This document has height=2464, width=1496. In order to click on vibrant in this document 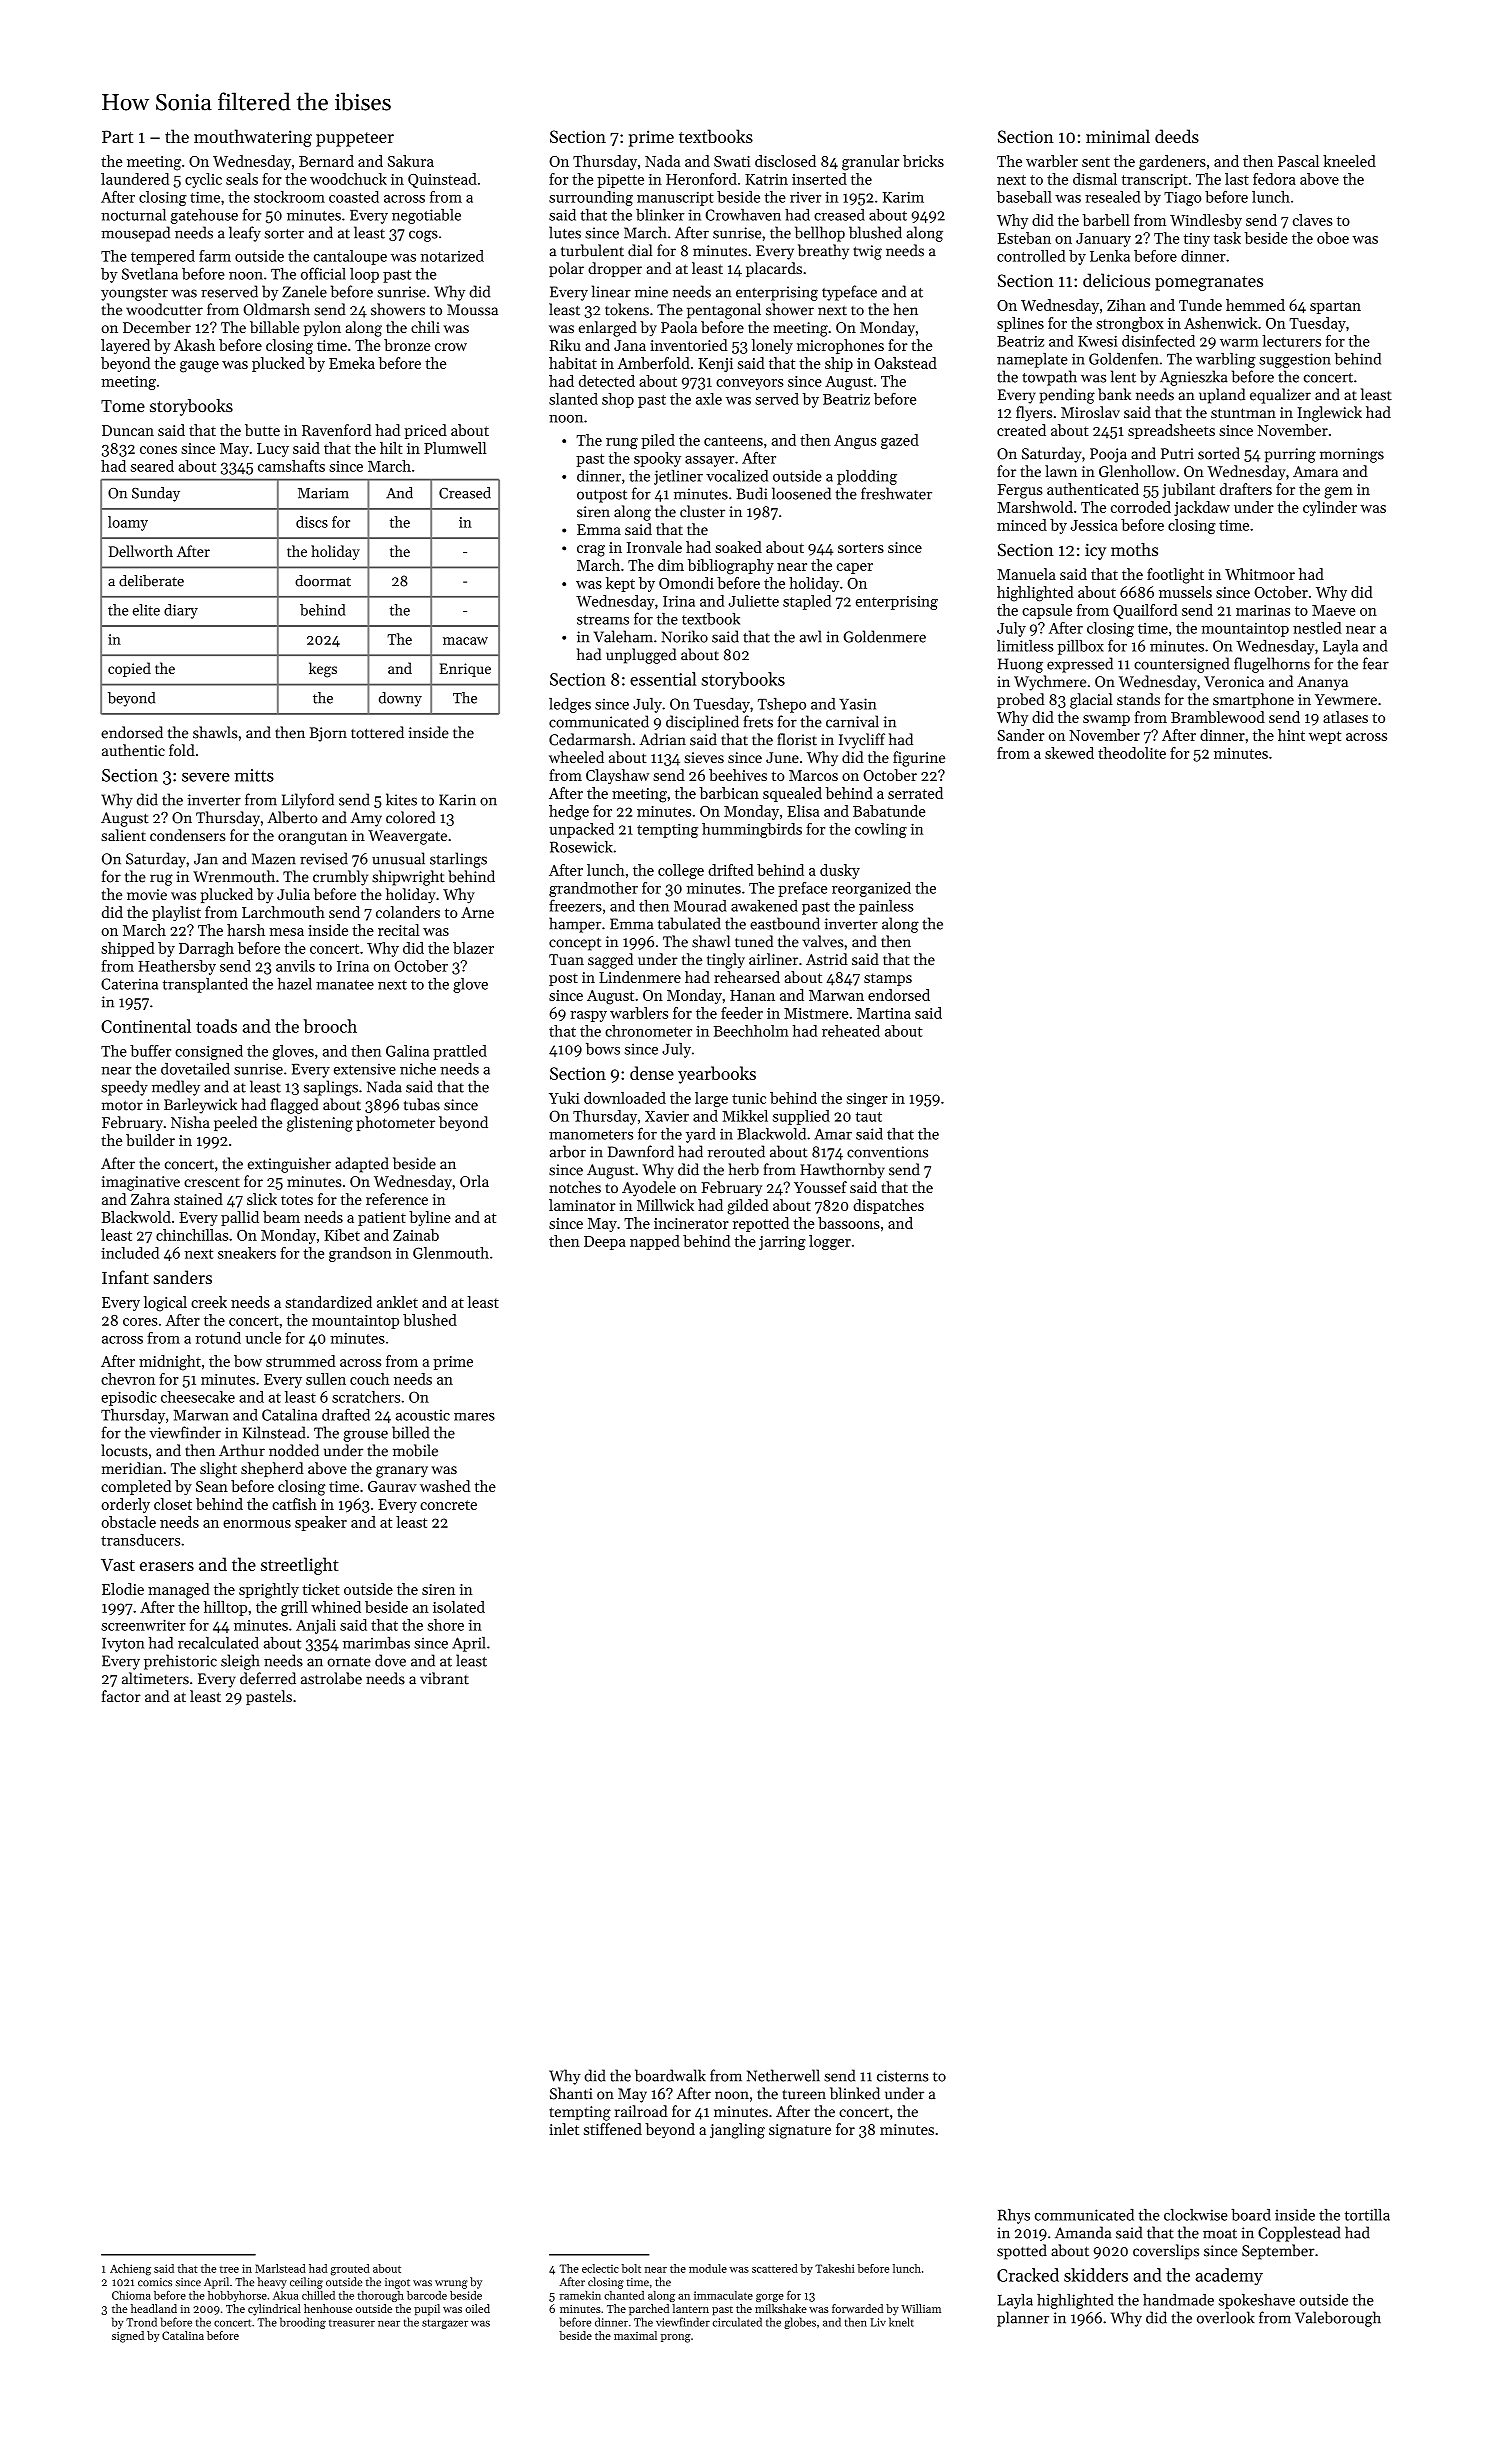, I will do `click(444, 1678)`.
